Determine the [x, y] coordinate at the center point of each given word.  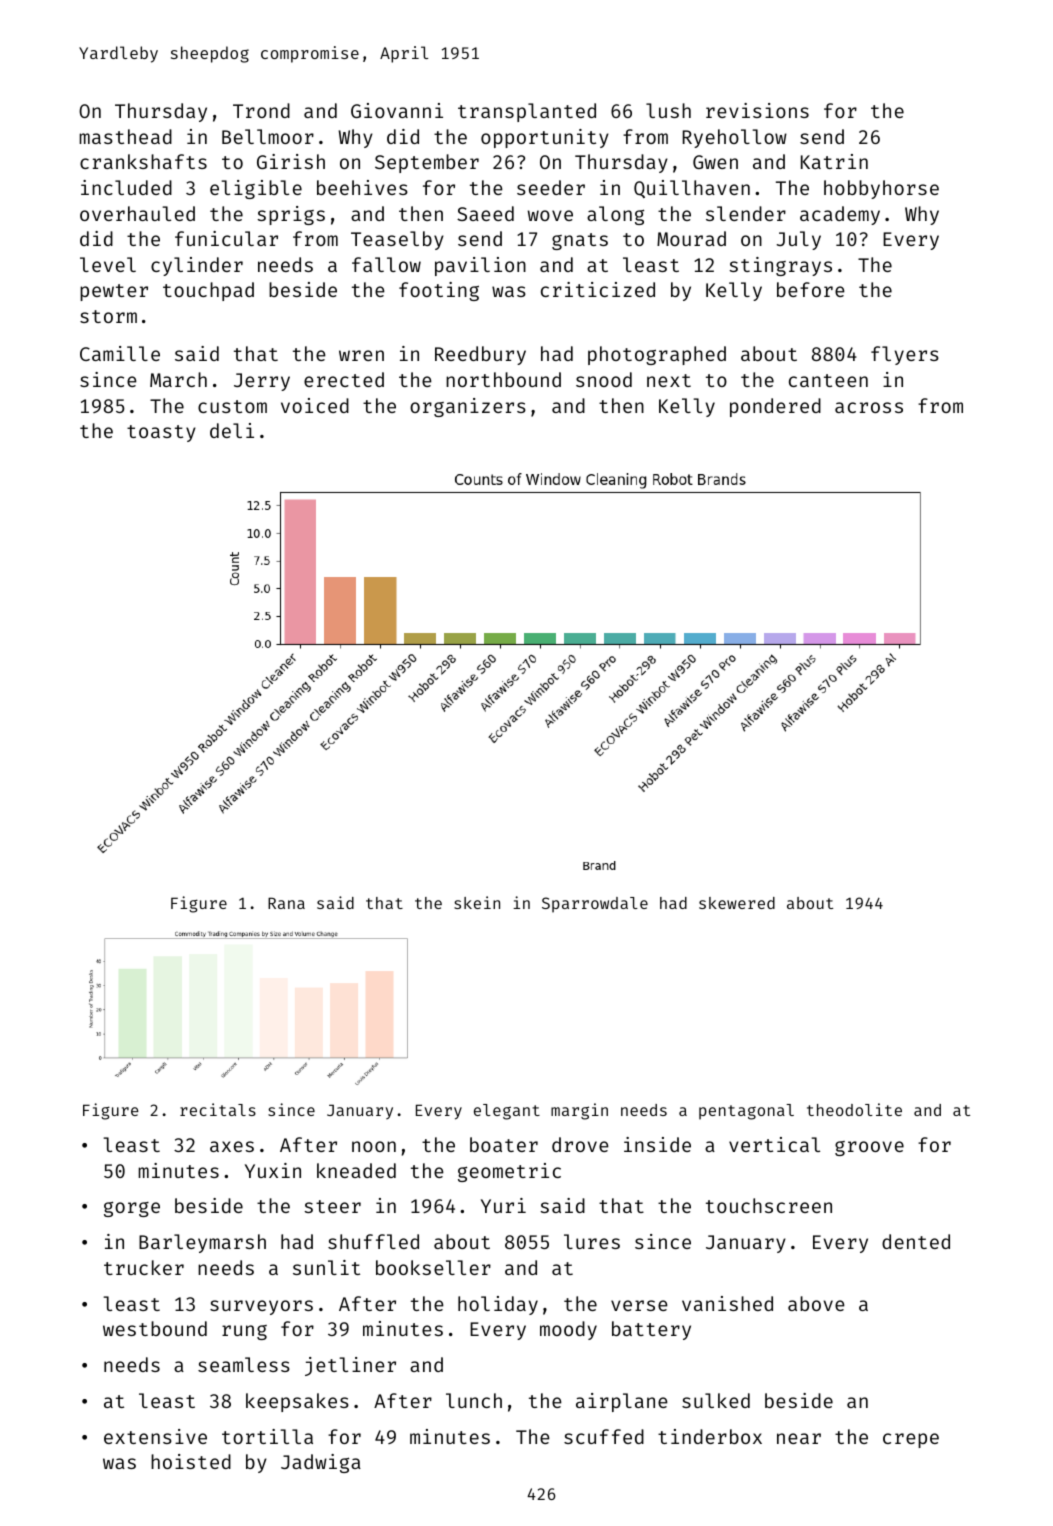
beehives [362, 187]
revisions [757, 110]
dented [916, 1241]
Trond [261, 110]
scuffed [604, 1436]
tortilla [267, 1436]
